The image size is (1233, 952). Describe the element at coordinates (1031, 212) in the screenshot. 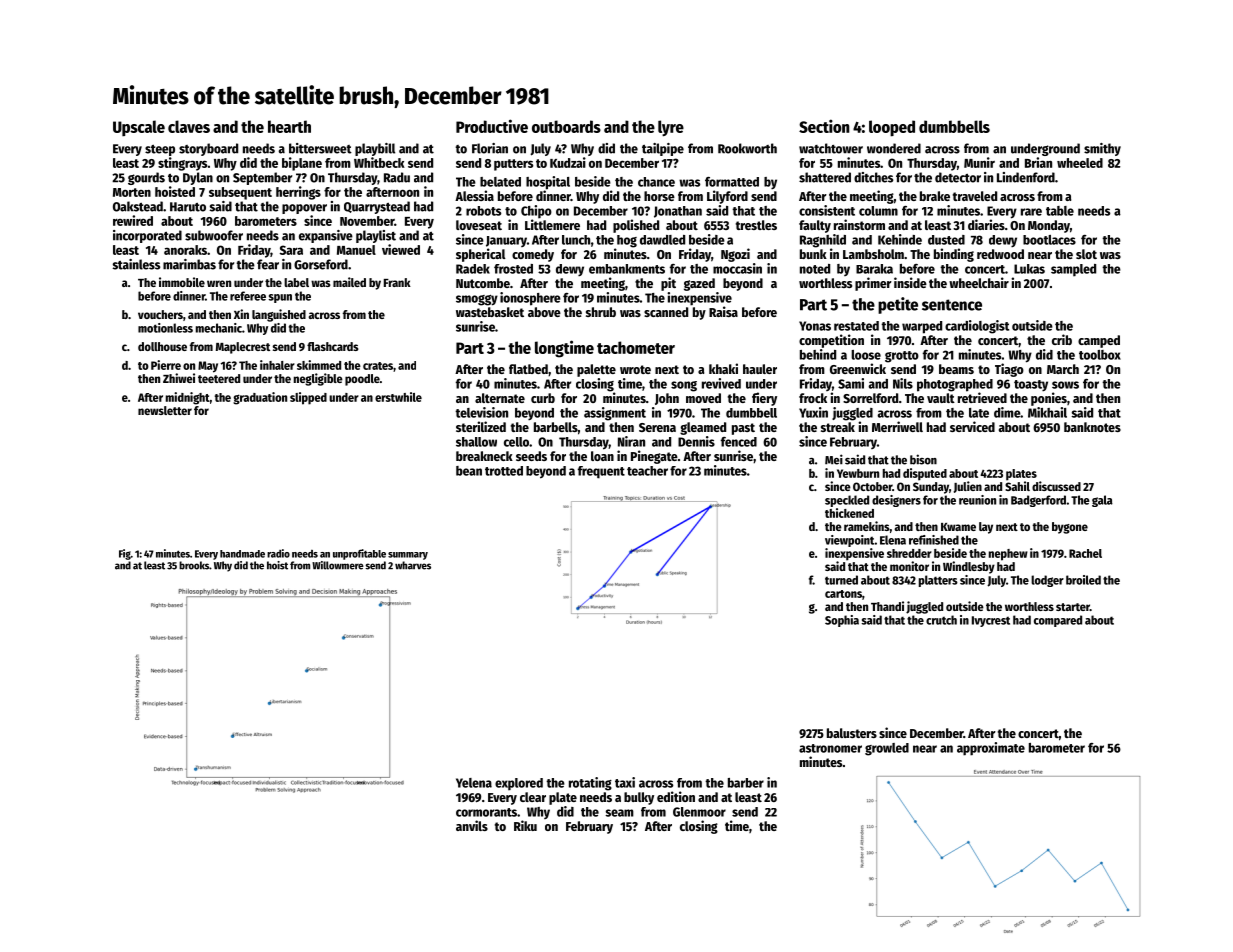

I see `rare` at that location.
